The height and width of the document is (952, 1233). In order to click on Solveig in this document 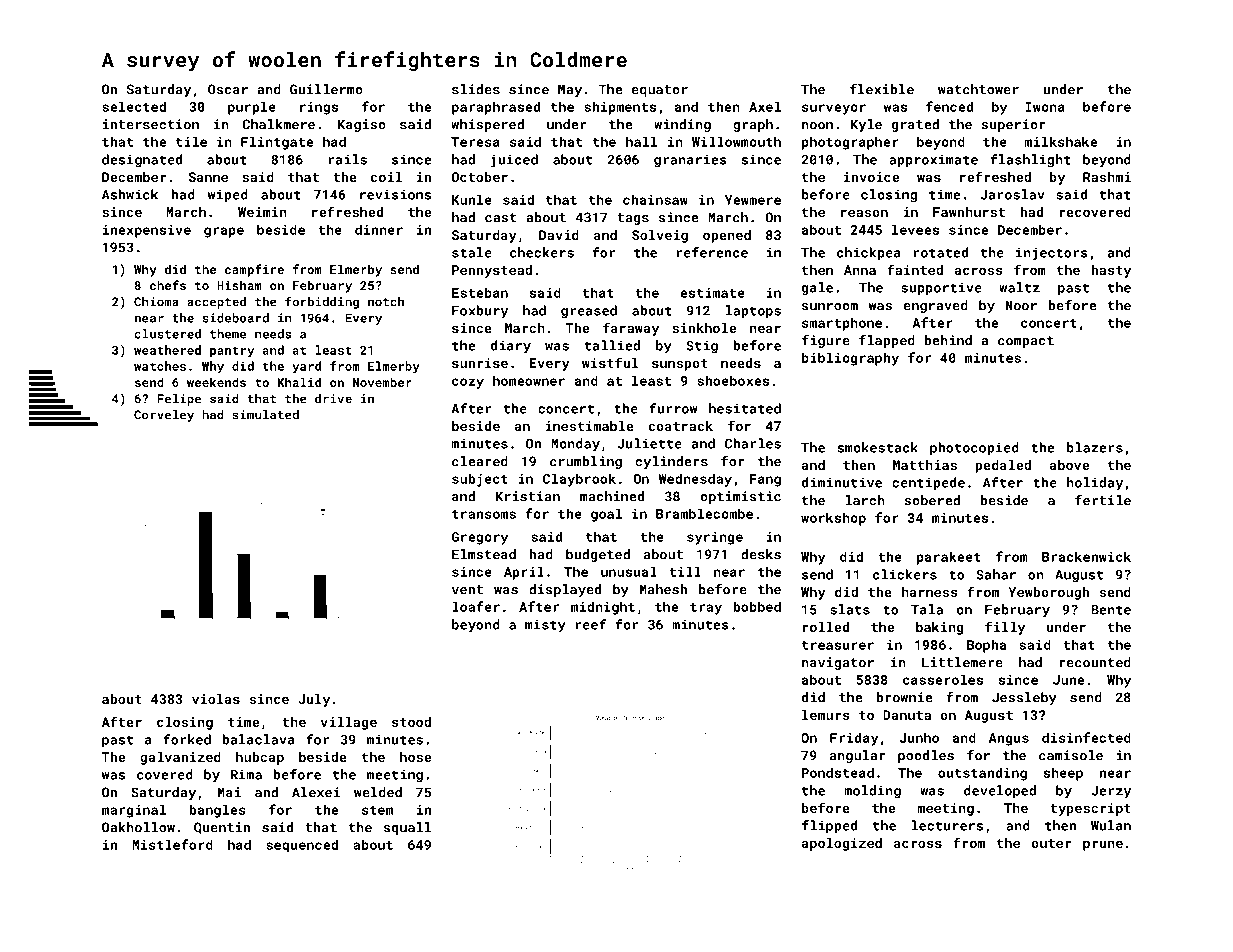, I will do `click(660, 236)`.
